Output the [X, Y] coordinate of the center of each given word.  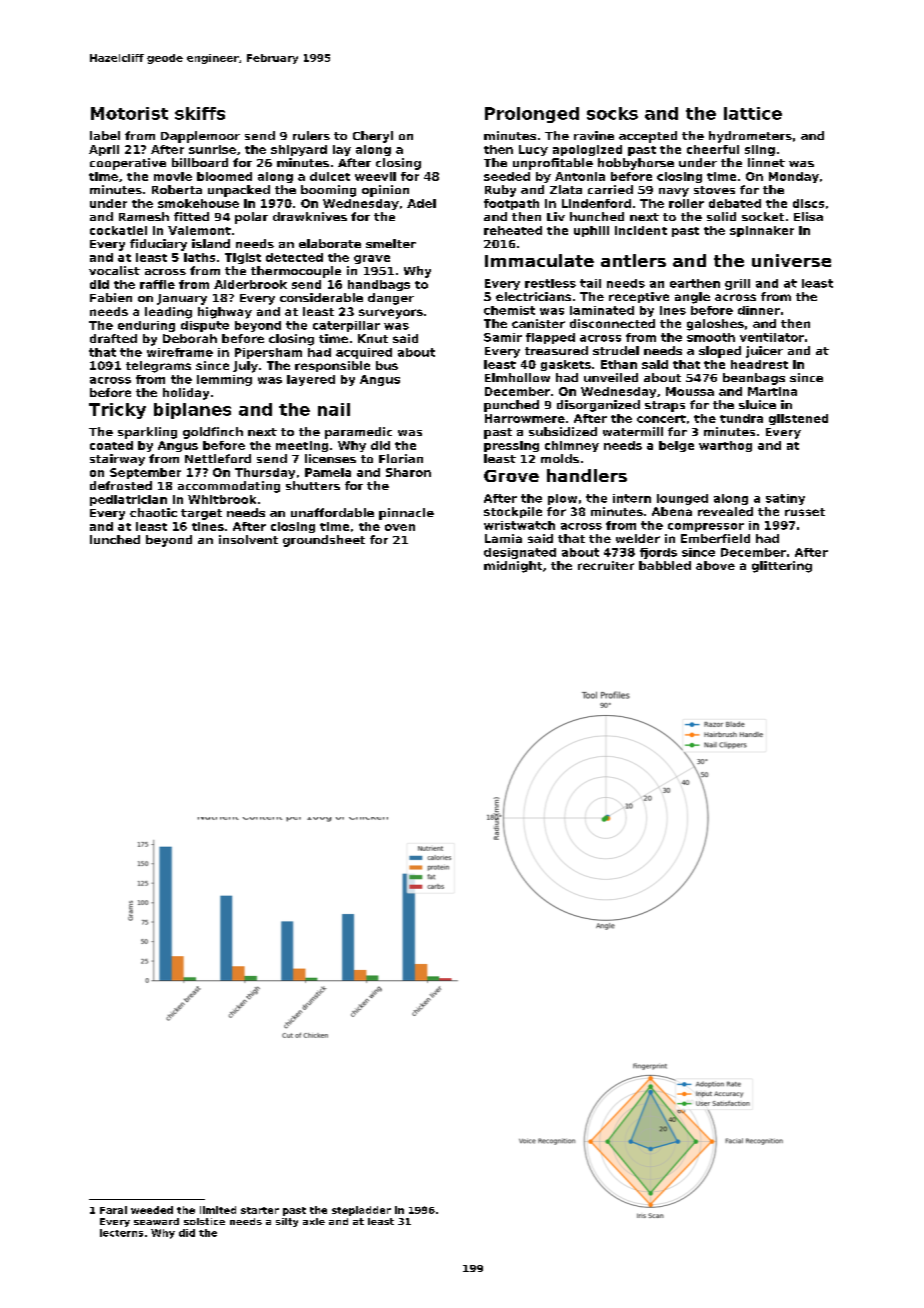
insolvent [248, 539]
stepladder [361, 1211]
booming [328, 191]
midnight [513, 567]
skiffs [200, 113]
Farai [113, 1210]
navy [674, 192]
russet [805, 512]
